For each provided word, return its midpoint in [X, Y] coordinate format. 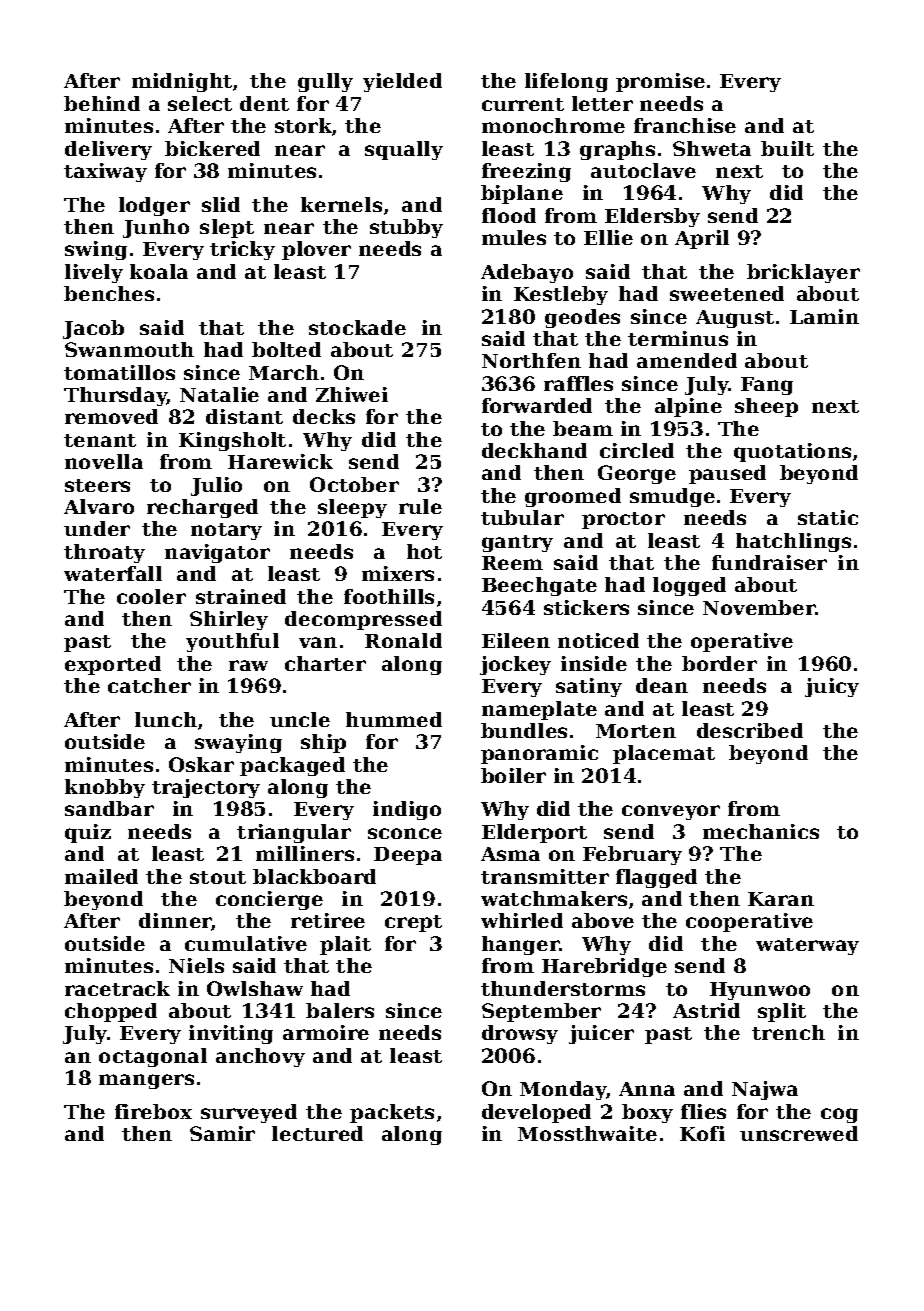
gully [325, 82]
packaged [292, 766]
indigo [407, 810]
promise [660, 82]
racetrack [117, 988]
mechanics [761, 831]
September [541, 1012]
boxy [647, 1113]
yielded [402, 82]
